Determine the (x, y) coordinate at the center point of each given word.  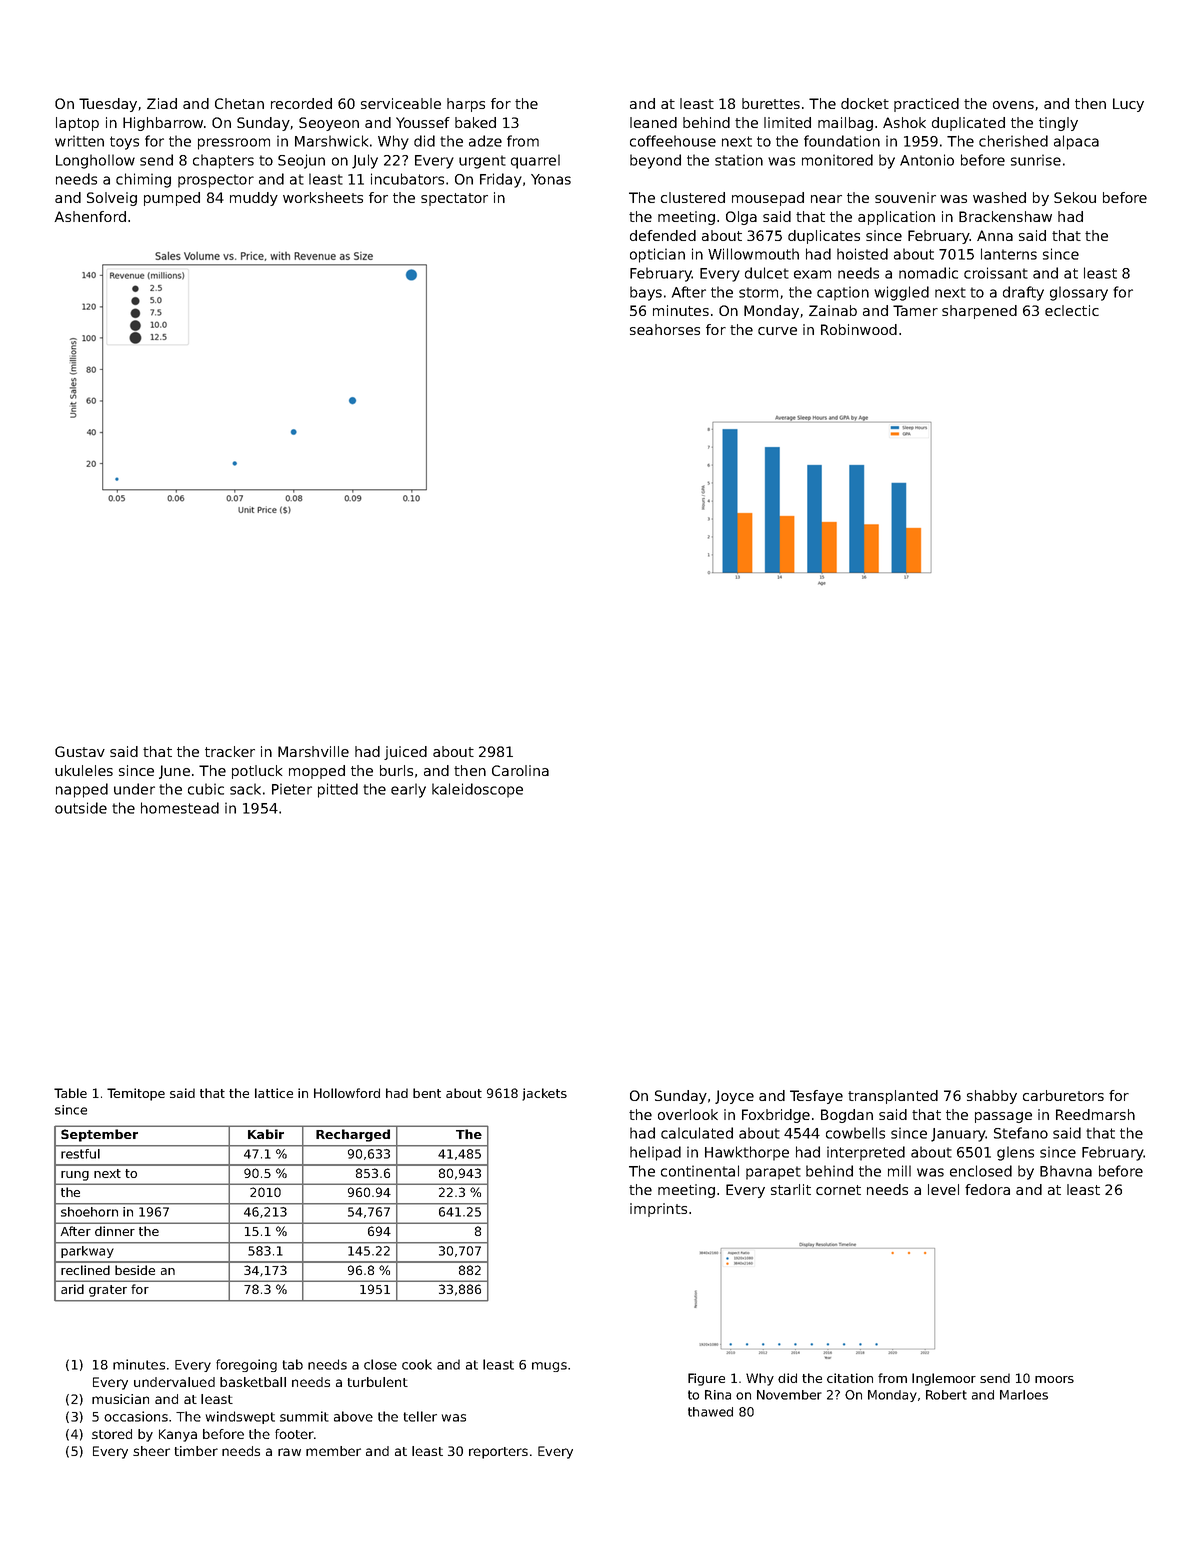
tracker (230, 751)
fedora (987, 1189)
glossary (1079, 293)
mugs (549, 1367)
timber (196, 1451)
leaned (653, 122)
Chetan (239, 103)
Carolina (520, 770)
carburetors (1063, 1095)
